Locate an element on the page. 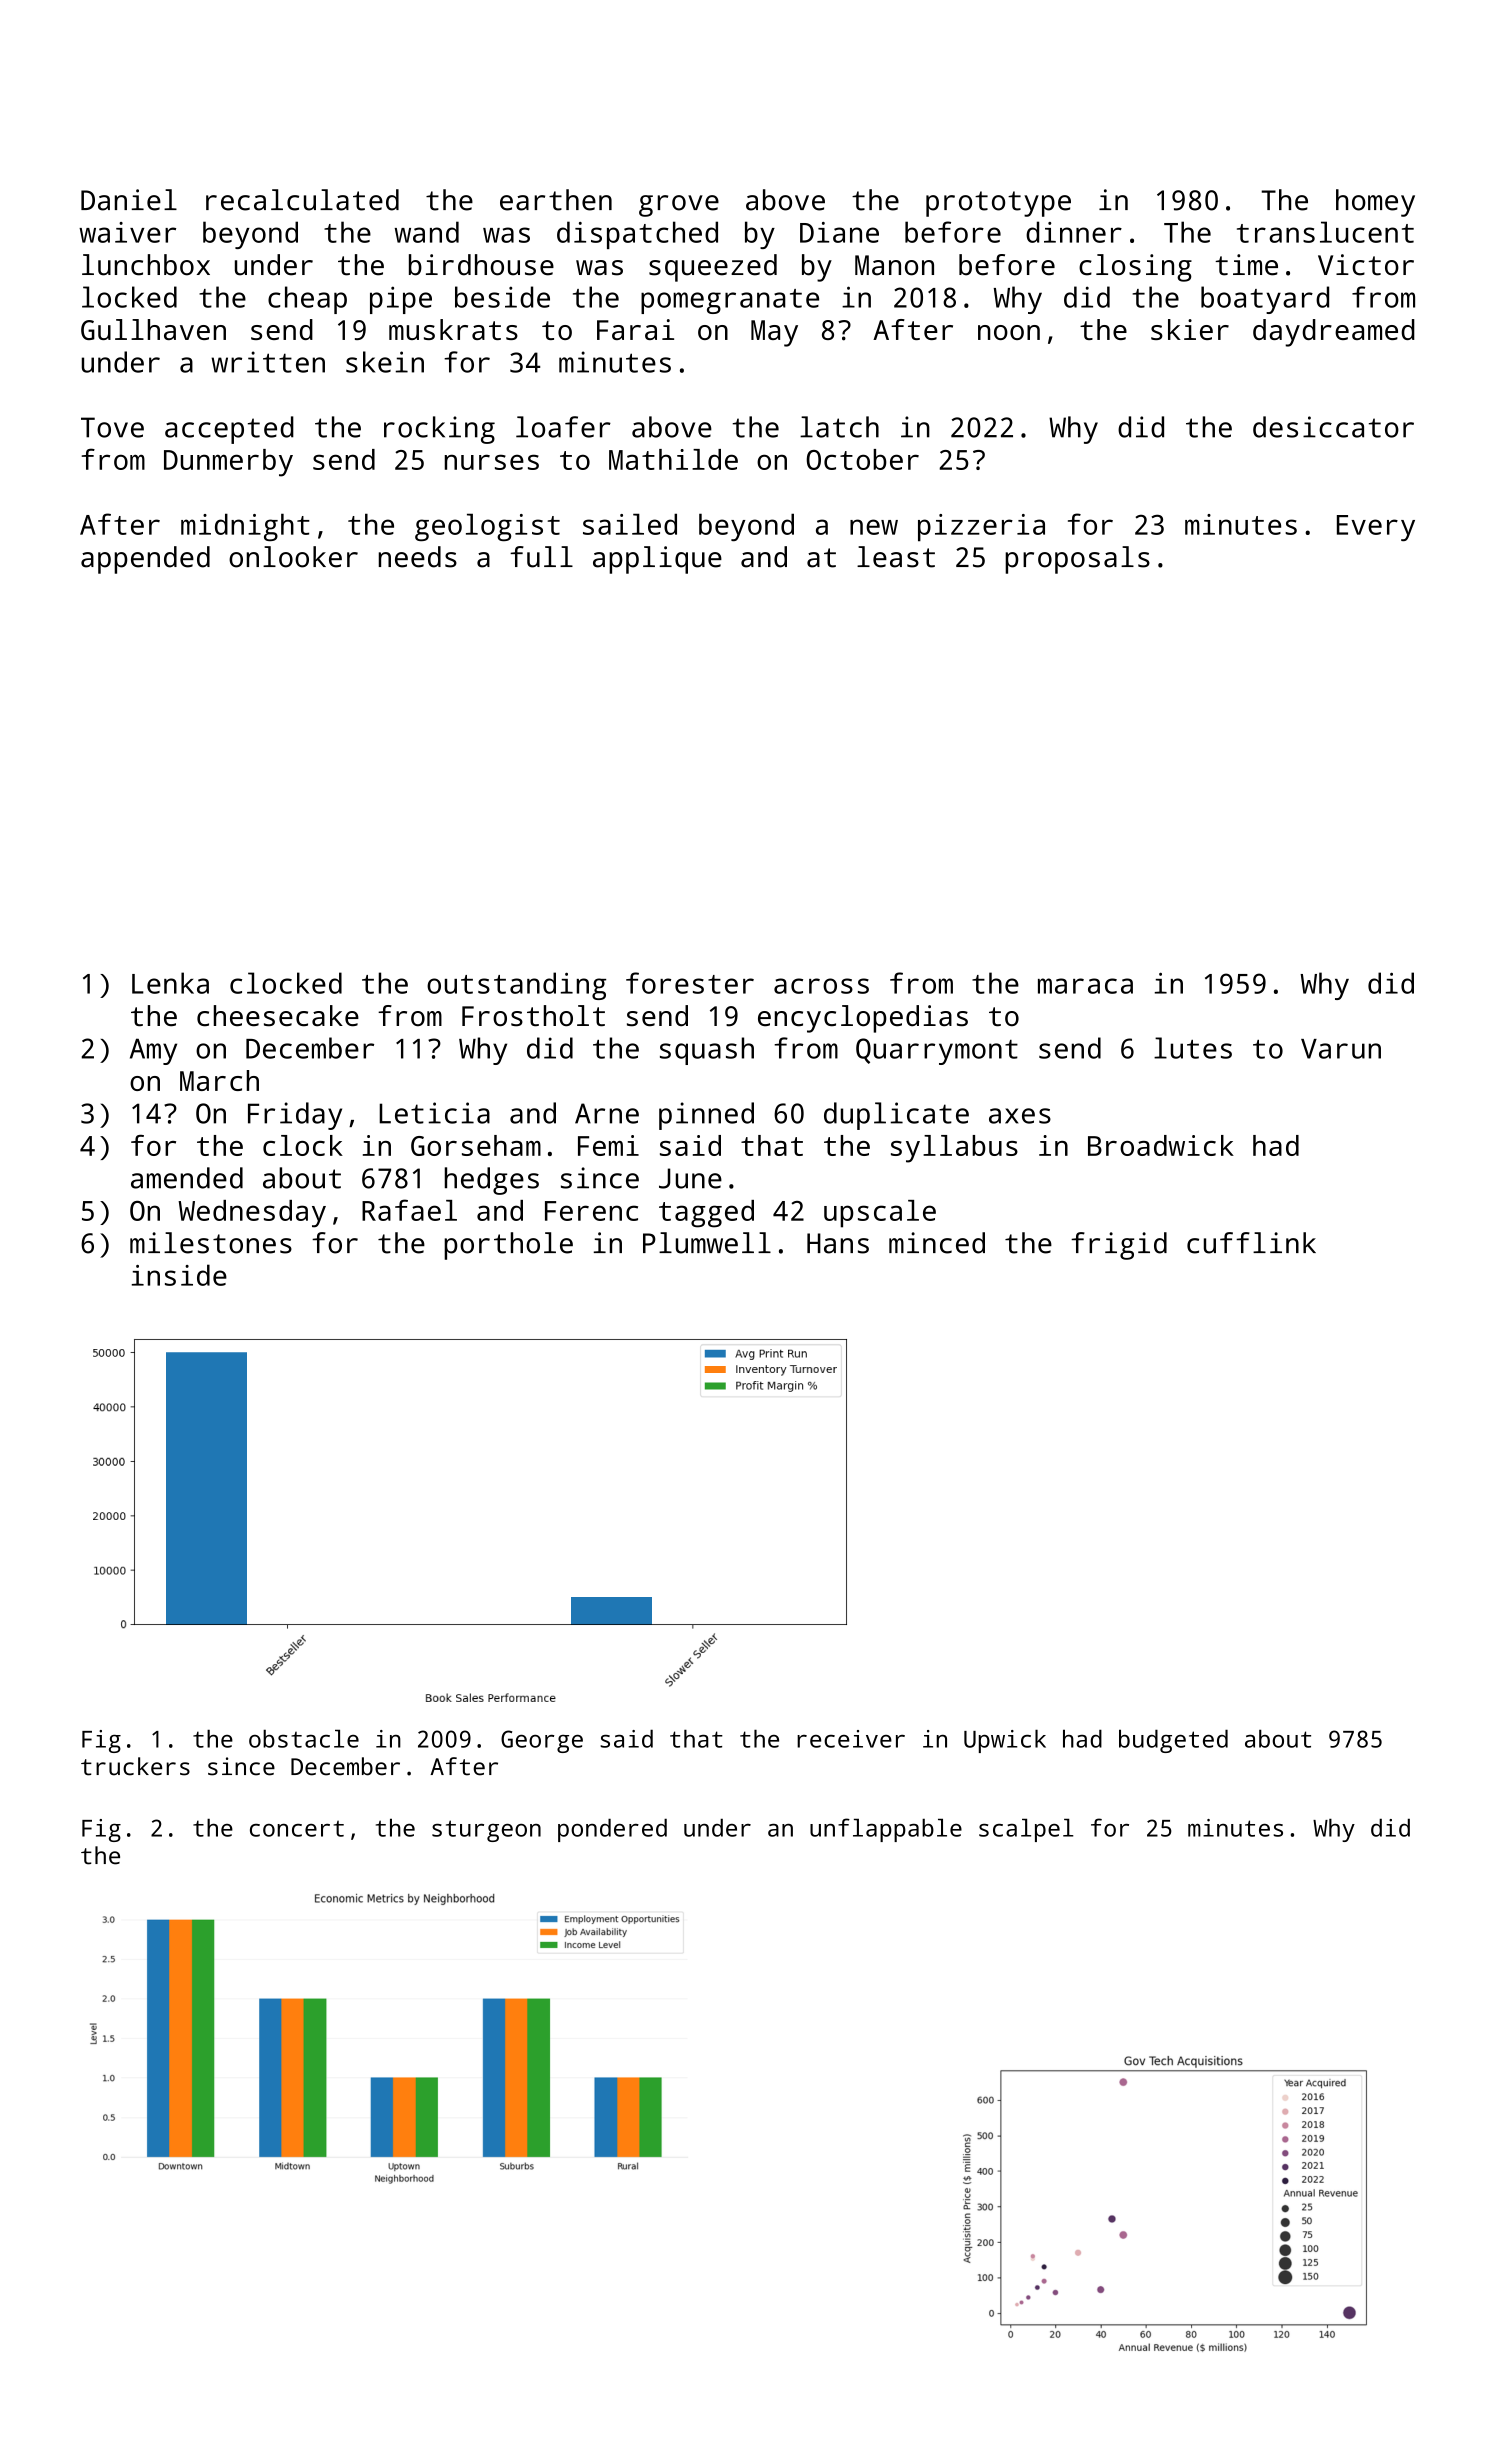 Image resolution: width=1496 pixels, height=2464 pixels. receiver is located at coordinates (851, 1739).
